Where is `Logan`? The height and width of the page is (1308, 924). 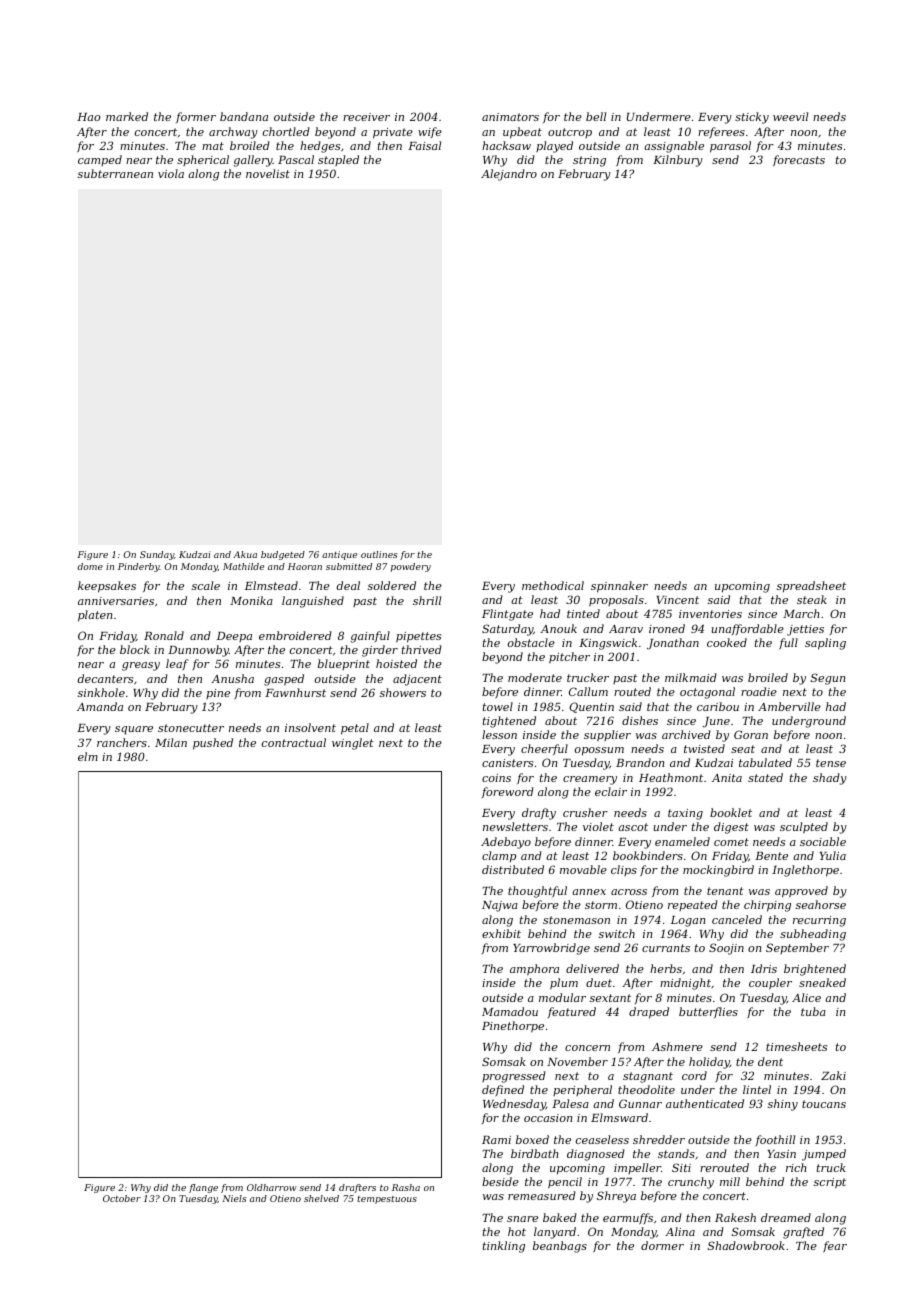 Logan is located at coordinates (688, 921).
